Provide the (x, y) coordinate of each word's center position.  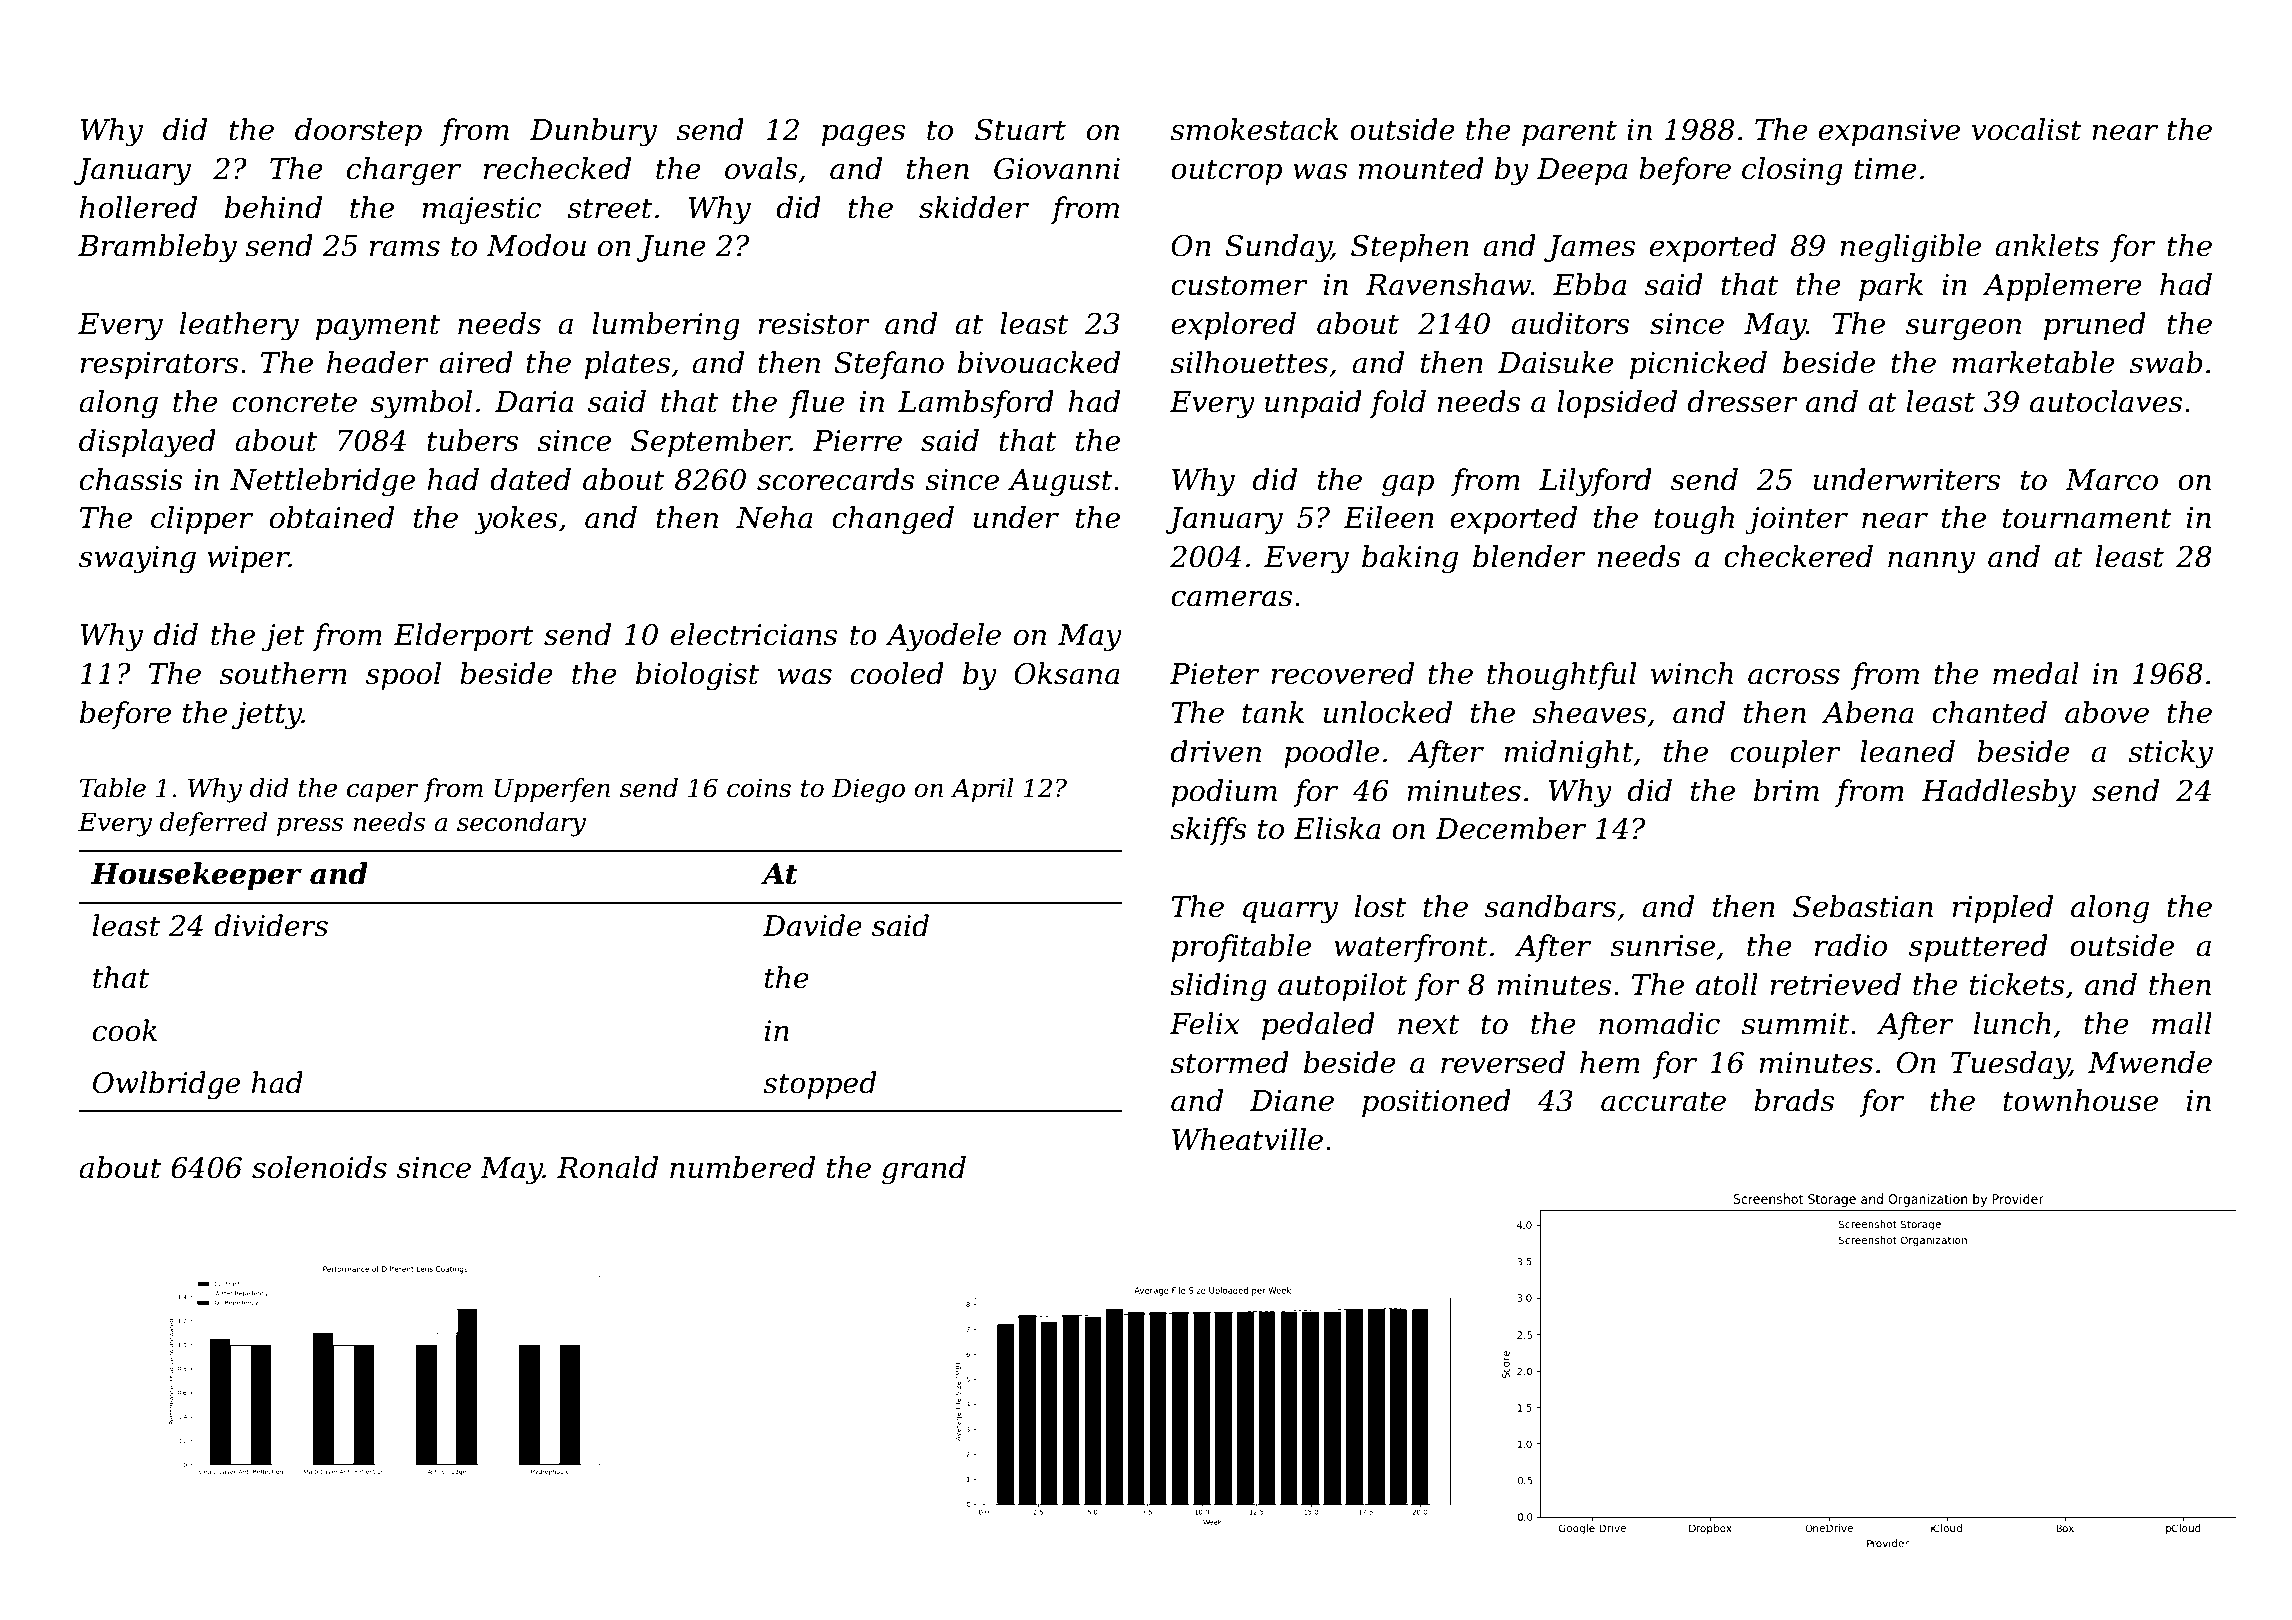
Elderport (463, 637)
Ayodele (943, 637)
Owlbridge (166, 1085)
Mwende (2150, 1062)
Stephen (1410, 248)
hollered (138, 207)
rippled (2002, 909)
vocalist (2027, 129)
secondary (521, 824)
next (1429, 1024)
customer (1239, 285)
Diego (868, 791)
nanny (1931, 563)
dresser (1743, 401)
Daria (534, 402)
